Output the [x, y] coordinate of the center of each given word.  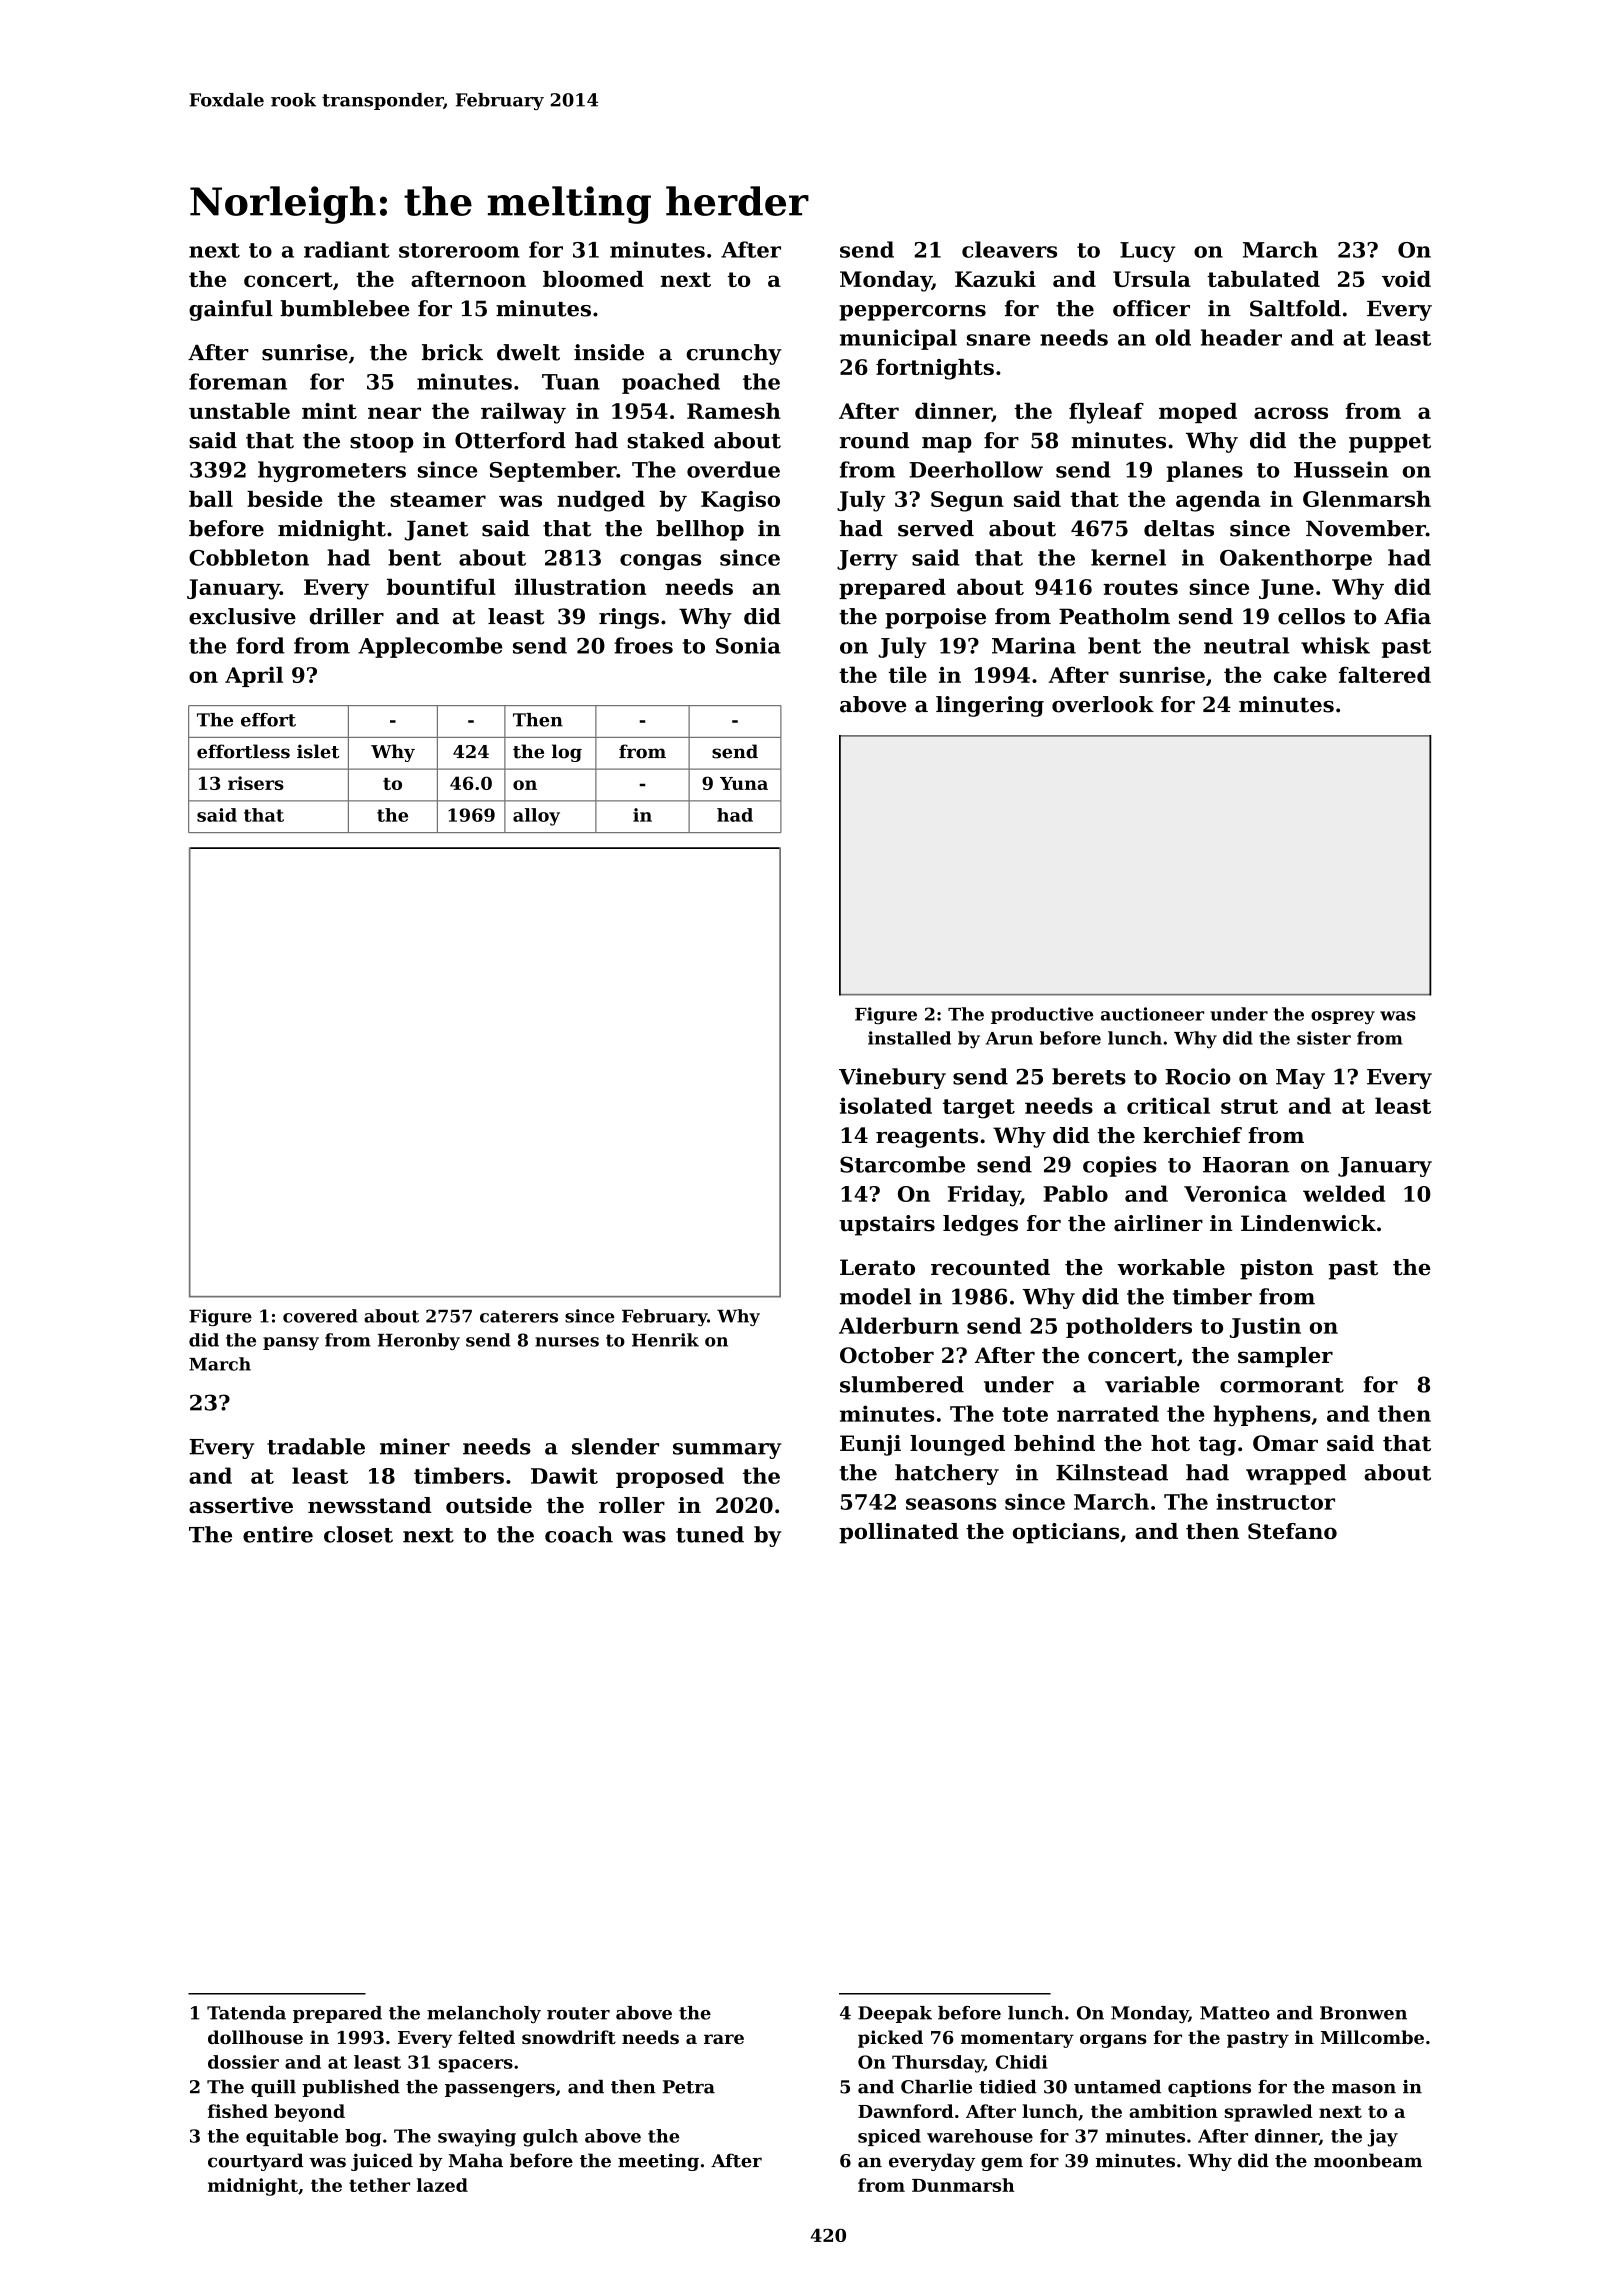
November [1366, 528]
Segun [967, 501]
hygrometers [332, 471]
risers [256, 783]
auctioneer [1152, 1014]
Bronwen [1363, 2013]
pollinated [899, 1533]
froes [644, 645]
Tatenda [246, 2013]
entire [278, 1534]
